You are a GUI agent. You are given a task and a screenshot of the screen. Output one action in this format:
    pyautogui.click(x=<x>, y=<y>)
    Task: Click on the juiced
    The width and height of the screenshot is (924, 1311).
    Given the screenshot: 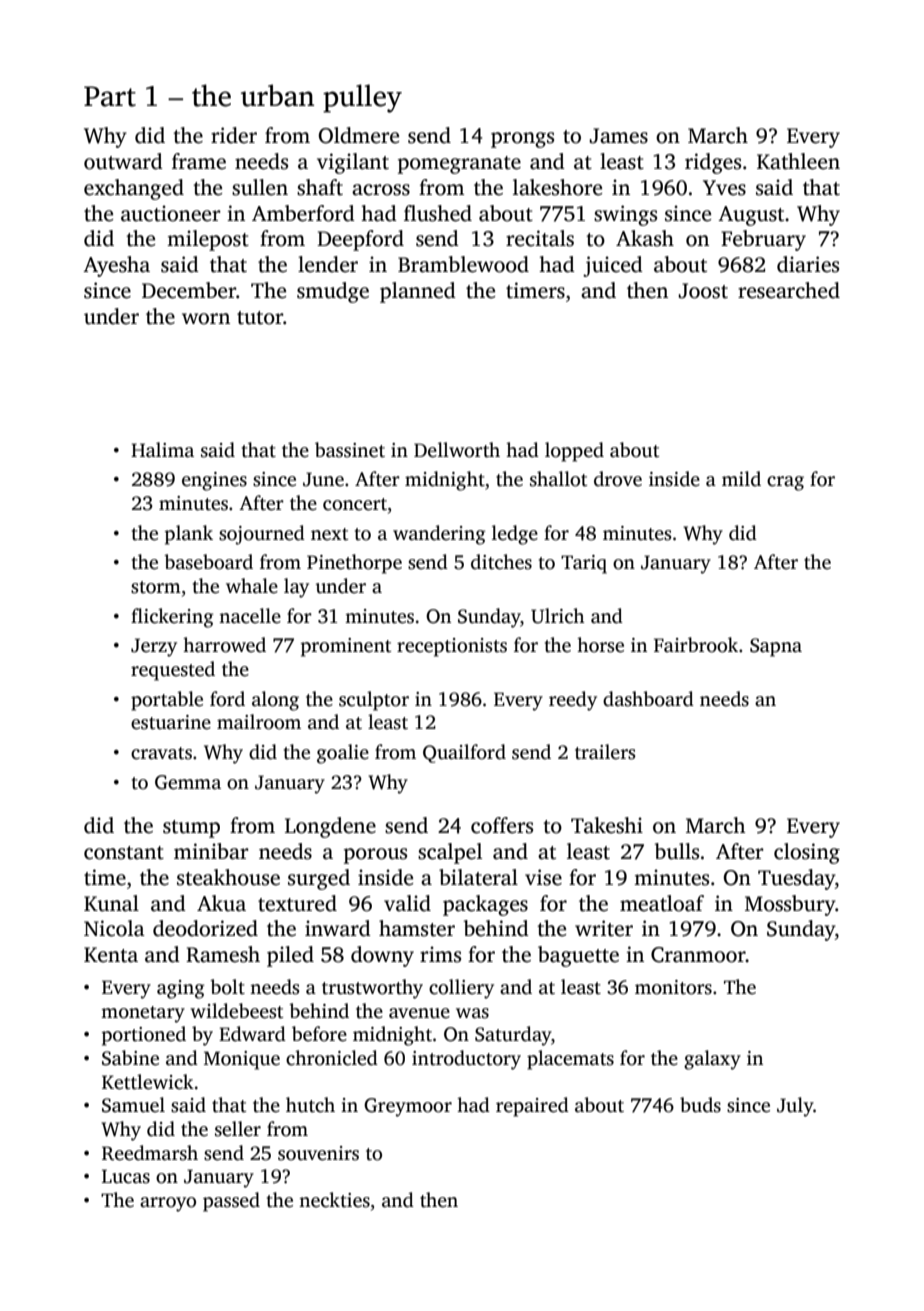 What is the action you would take?
    pyautogui.click(x=613, y=266)
